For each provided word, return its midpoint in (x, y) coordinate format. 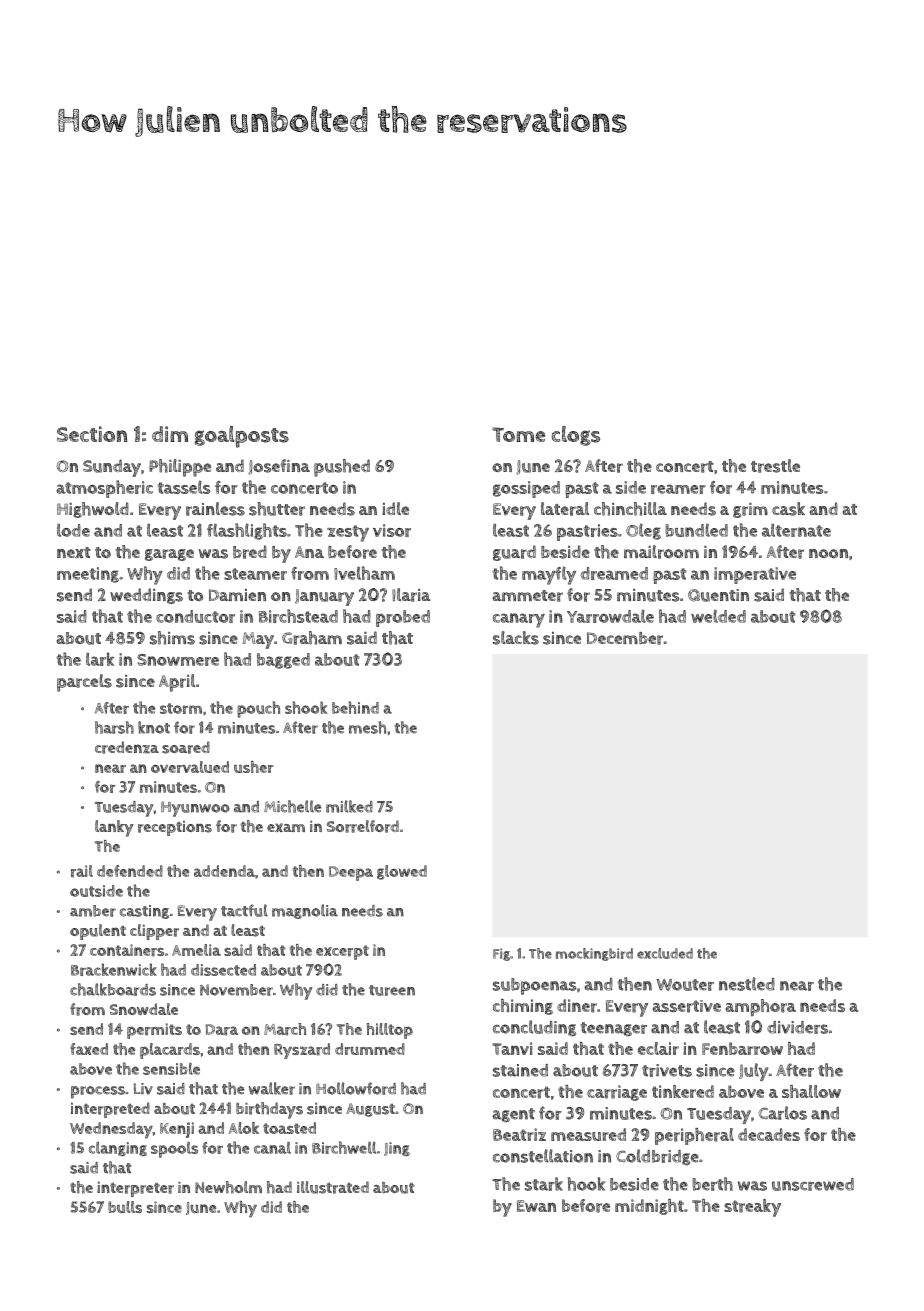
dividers (797, 1027)
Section (92, 434)
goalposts (241, 437)
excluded (665, 953)
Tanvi (512, 1048)
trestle (775, 466)
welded (718, 616)
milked (349, 806)
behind (355, 707)
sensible (171, 1069)
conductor (195, 616)
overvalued (190, 767)
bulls (125, 1207)
